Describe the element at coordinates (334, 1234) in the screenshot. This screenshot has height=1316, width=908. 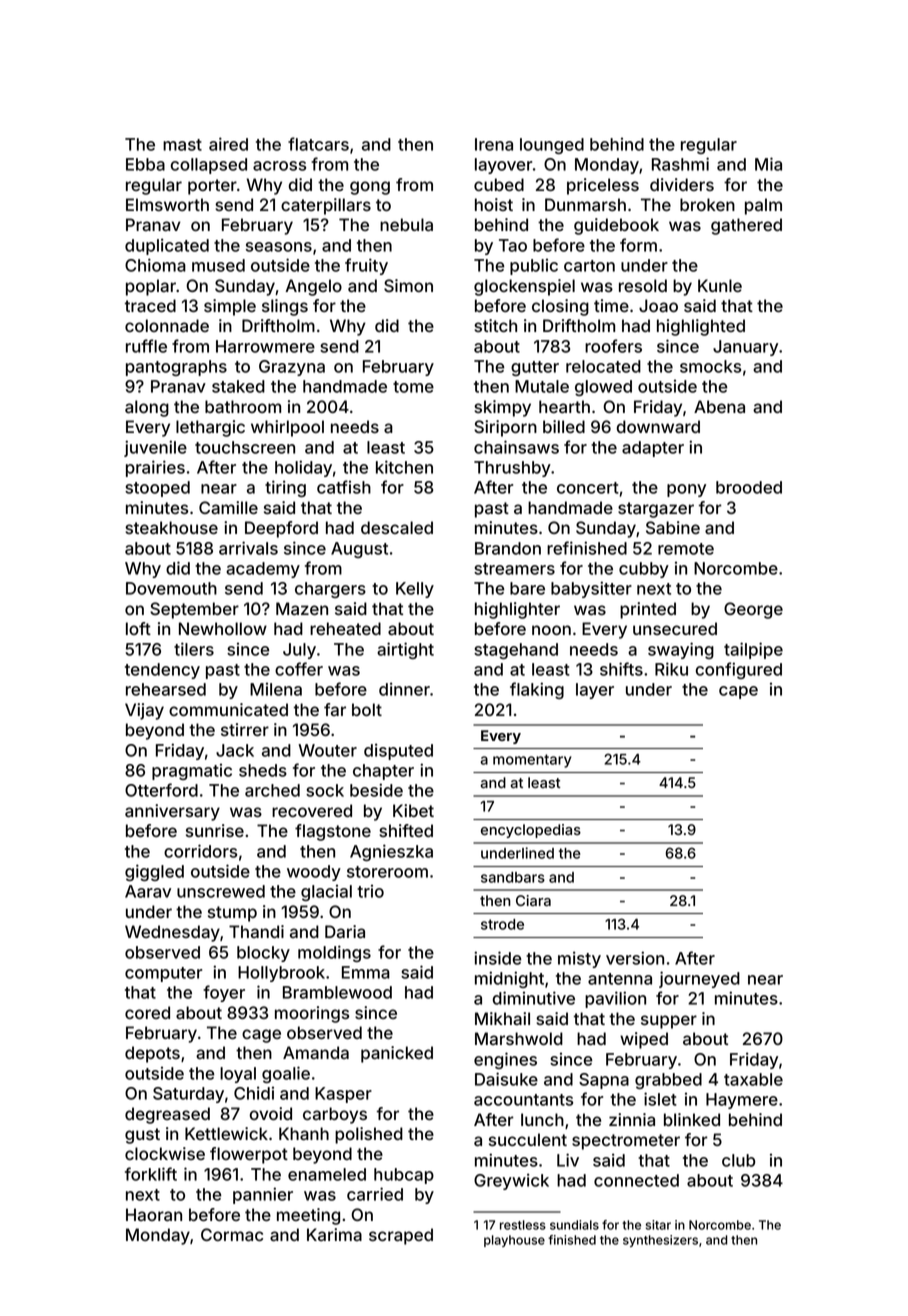
I see `Karima` at that location.
